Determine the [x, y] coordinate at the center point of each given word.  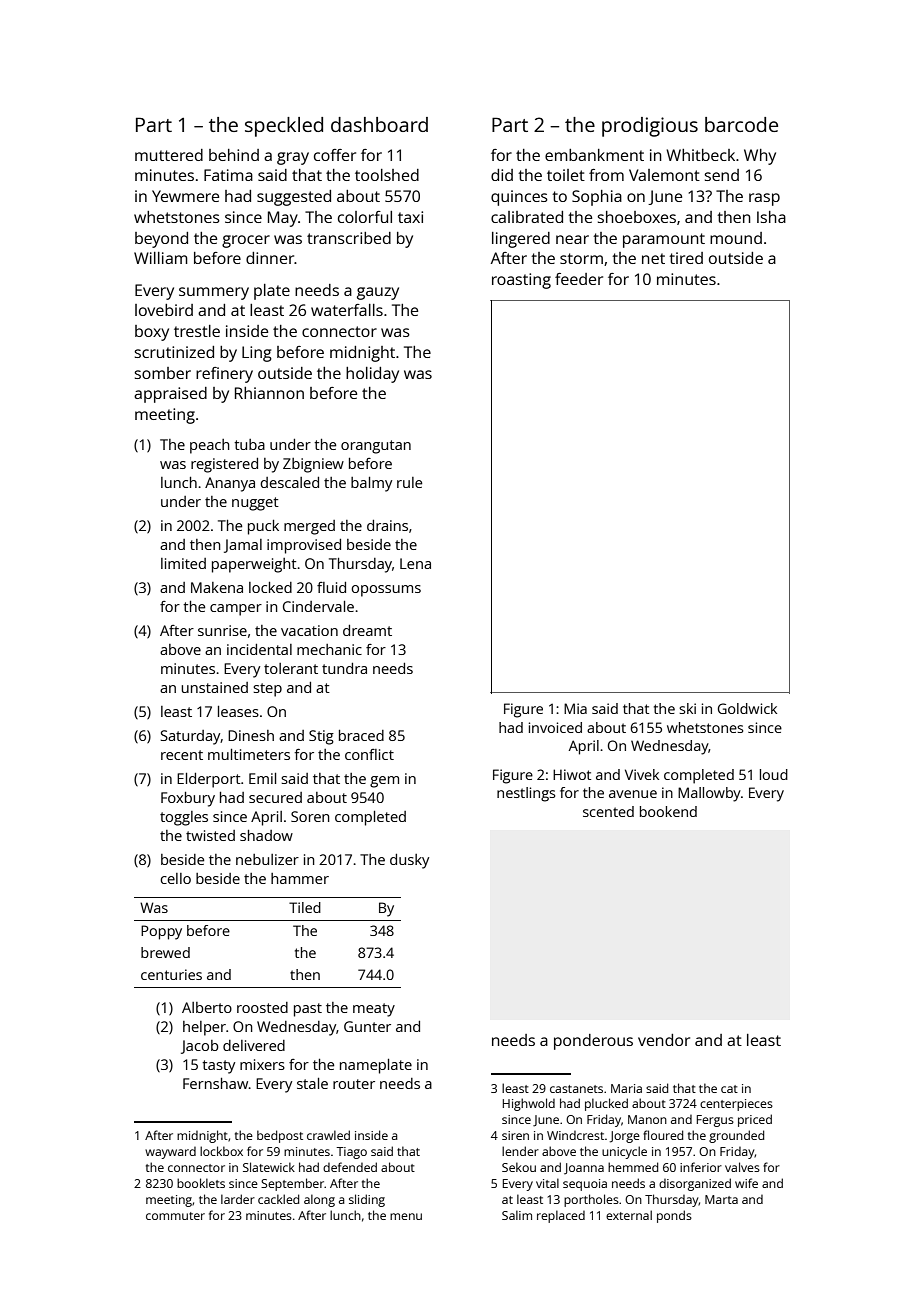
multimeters [249, 754]
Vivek [642, 774]
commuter [175, 1216]
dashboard [379, 124]
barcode [741, 124]
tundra [344, 668]
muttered [169, 155]
